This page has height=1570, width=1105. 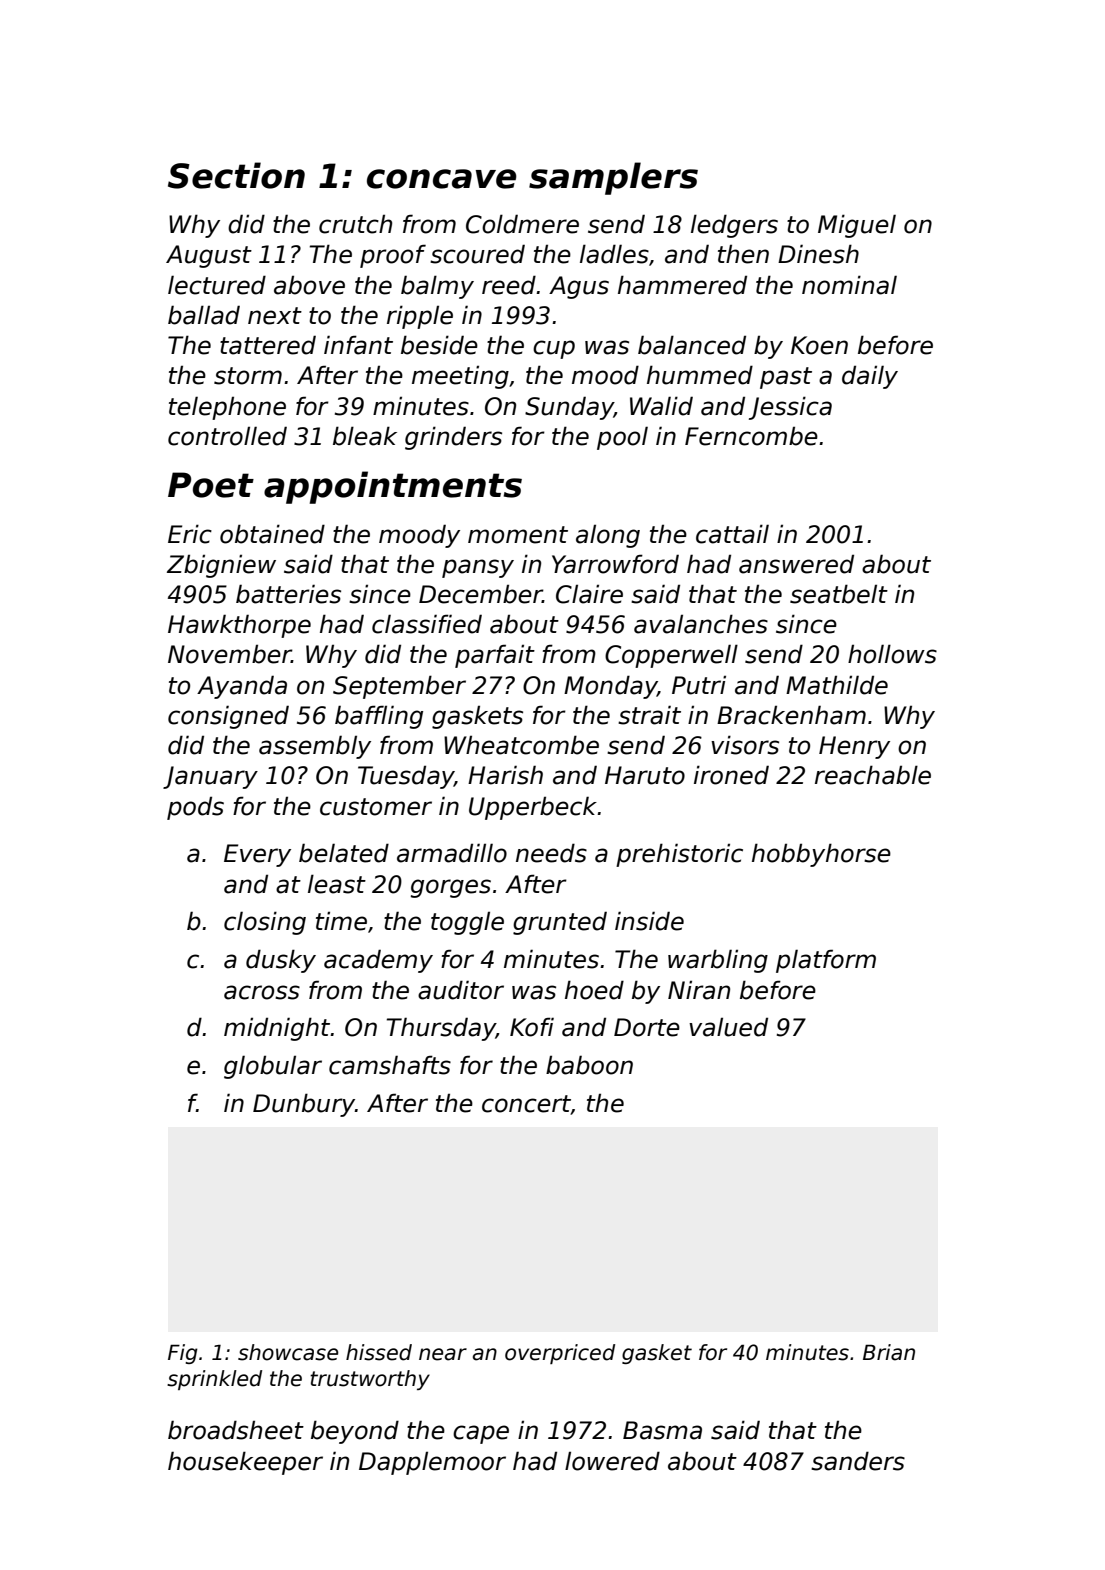 What do you see at coordinates (337, 884) in the page?
I see `least` at bounding box center [337, 884].
